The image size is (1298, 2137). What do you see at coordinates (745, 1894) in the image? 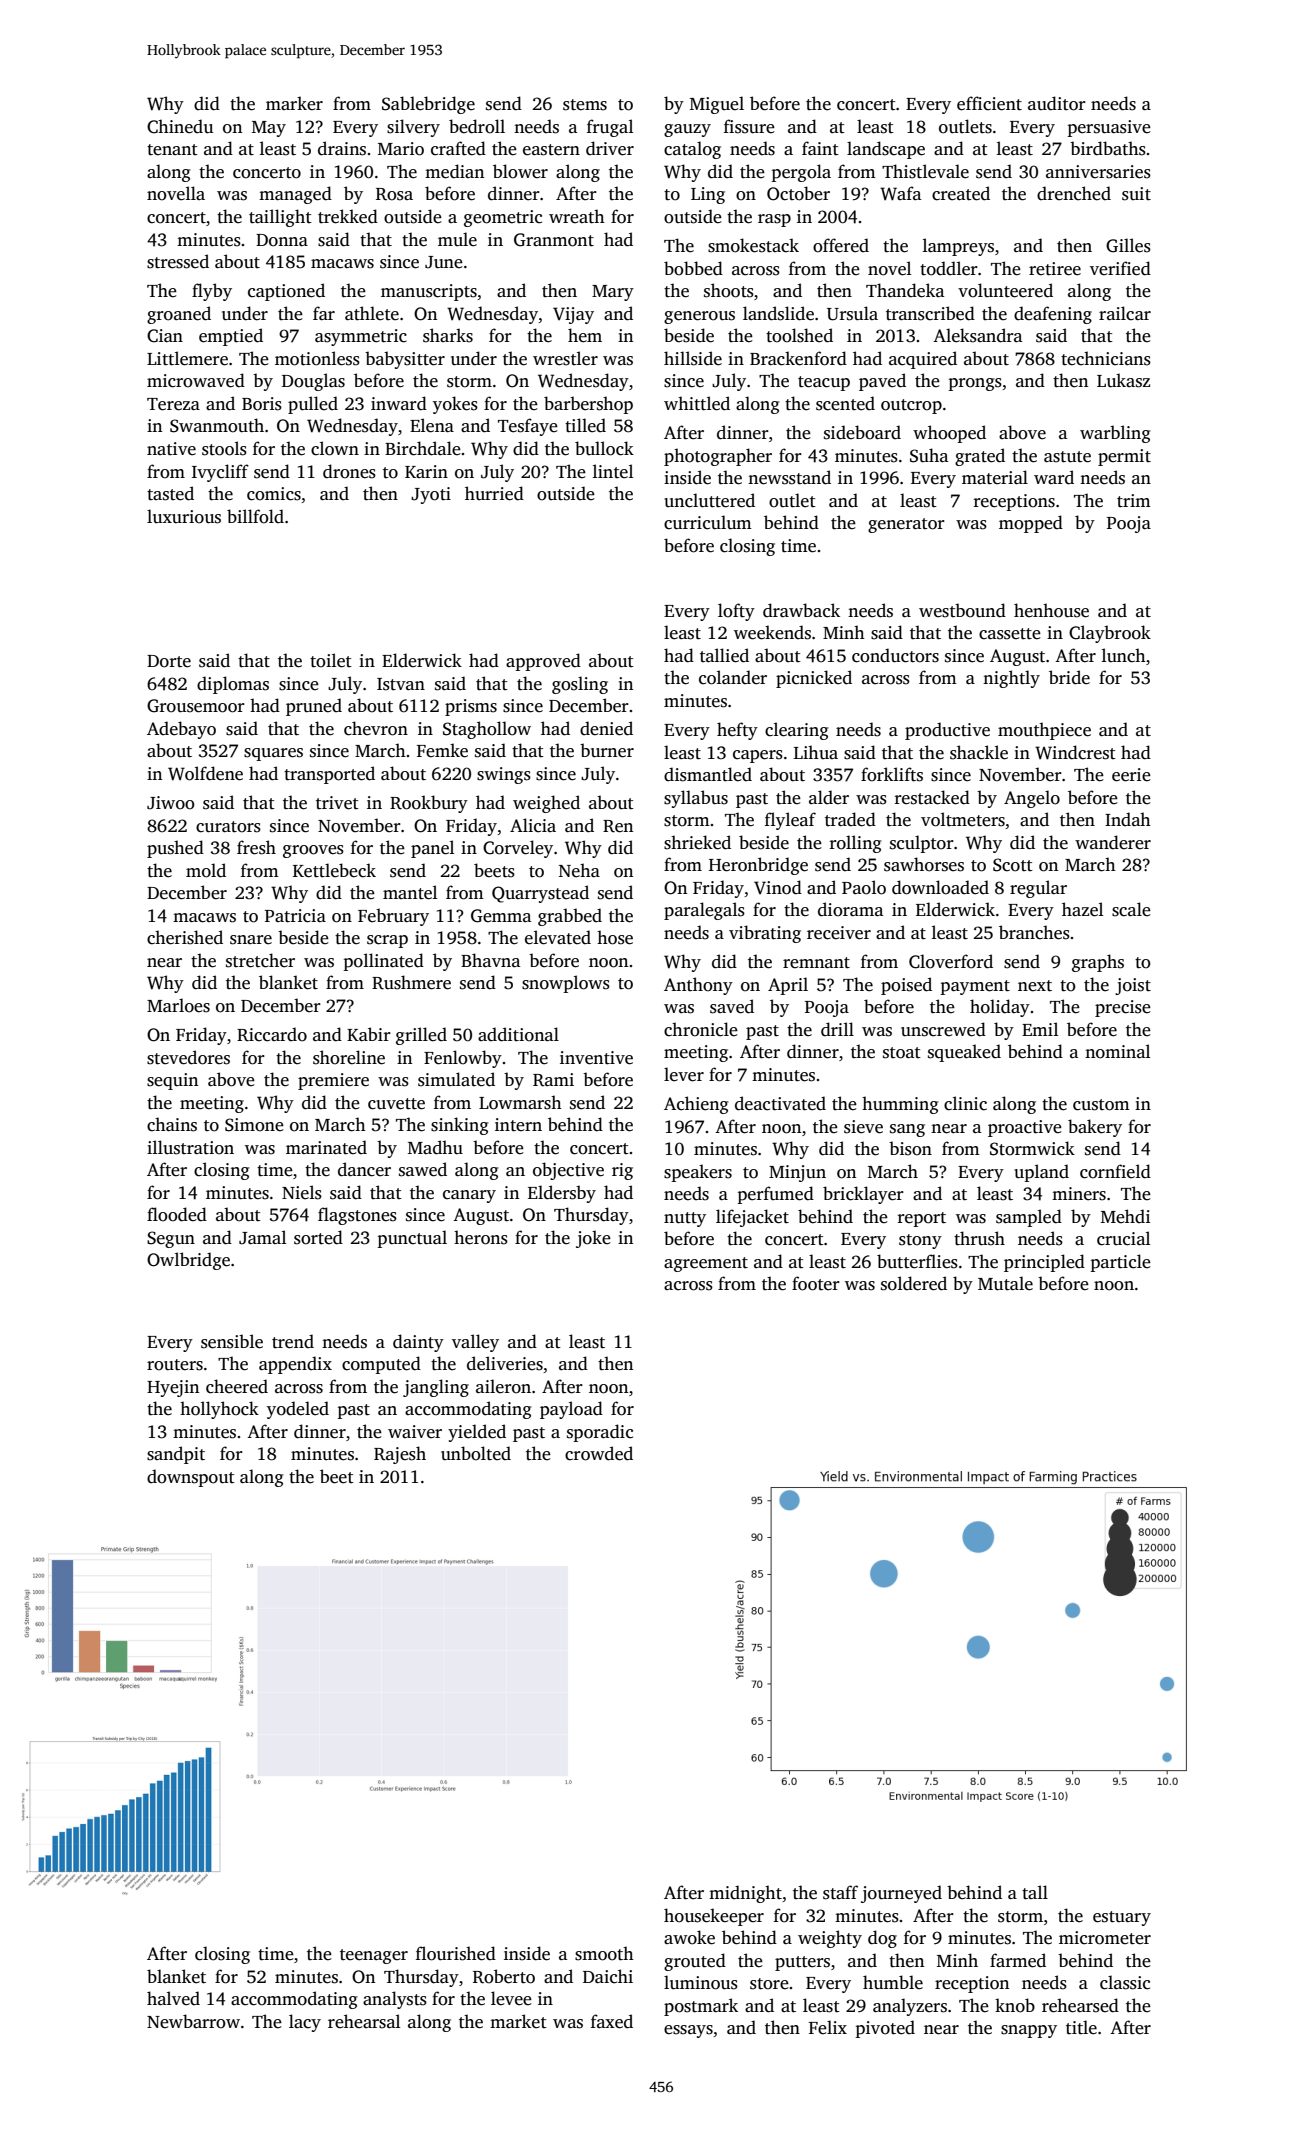
I see `midnight` at bounding box center [745, 1894].
